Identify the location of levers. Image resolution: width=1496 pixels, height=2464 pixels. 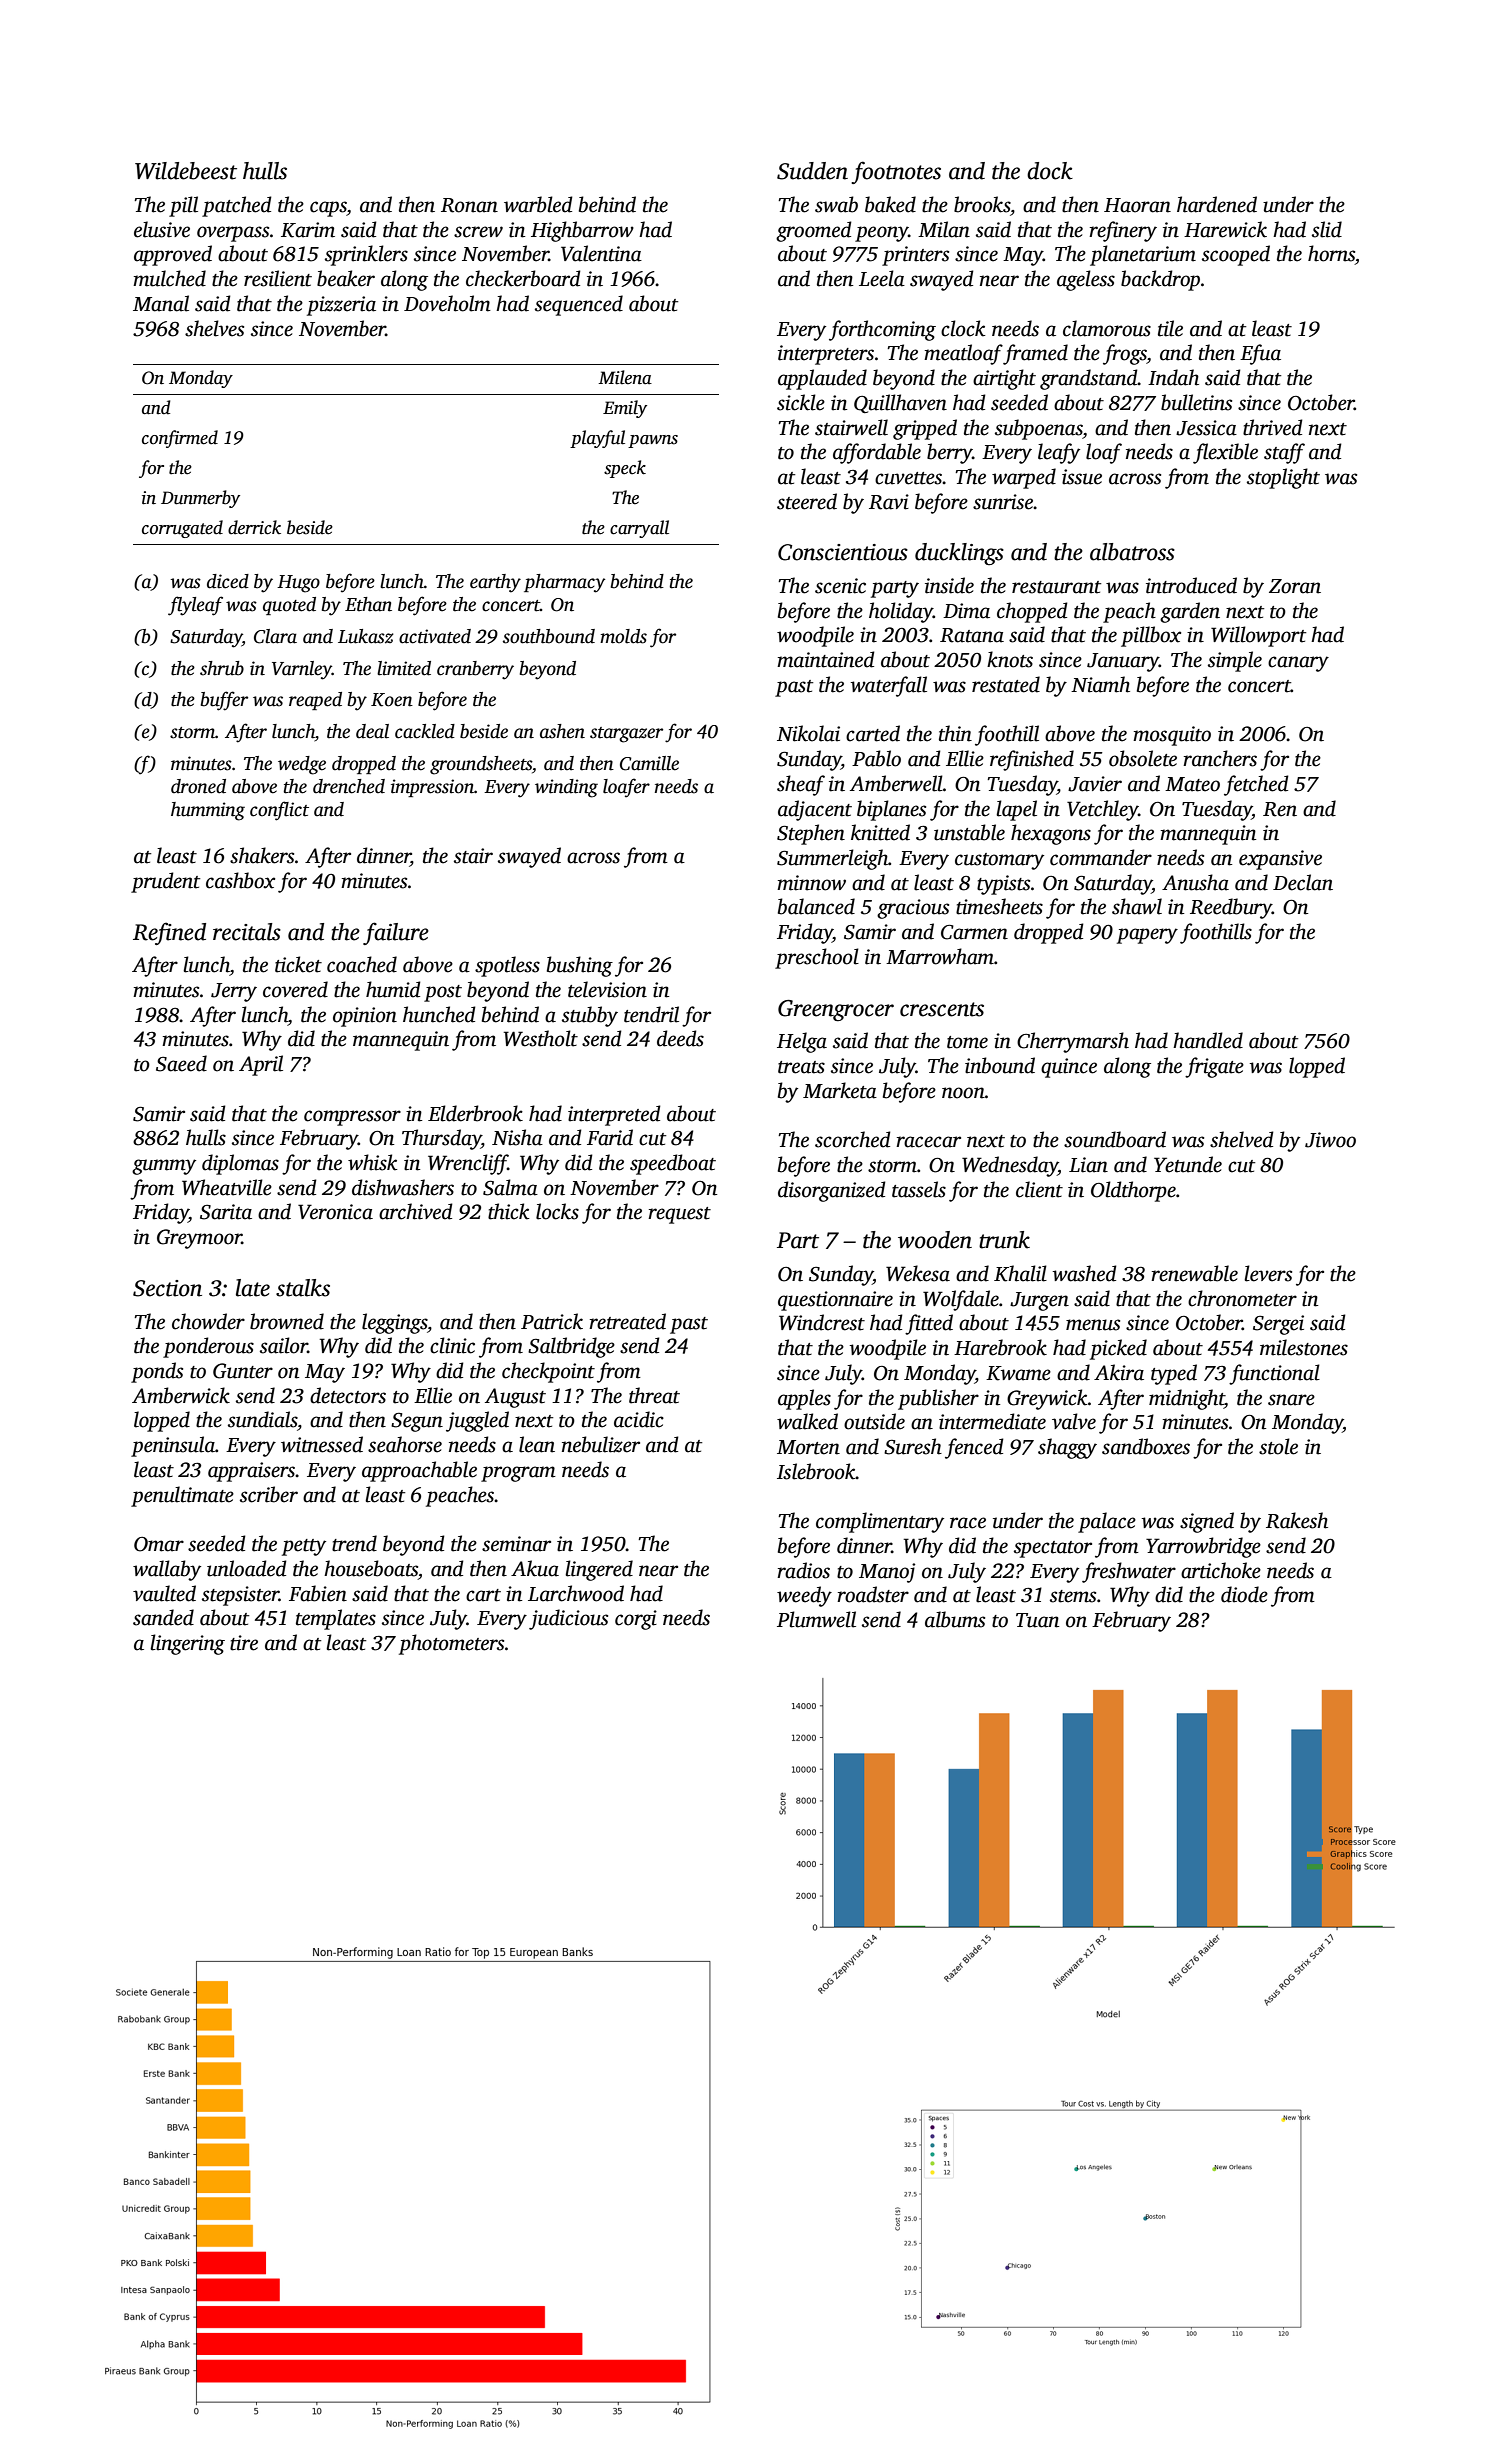
(1268, 1273).
